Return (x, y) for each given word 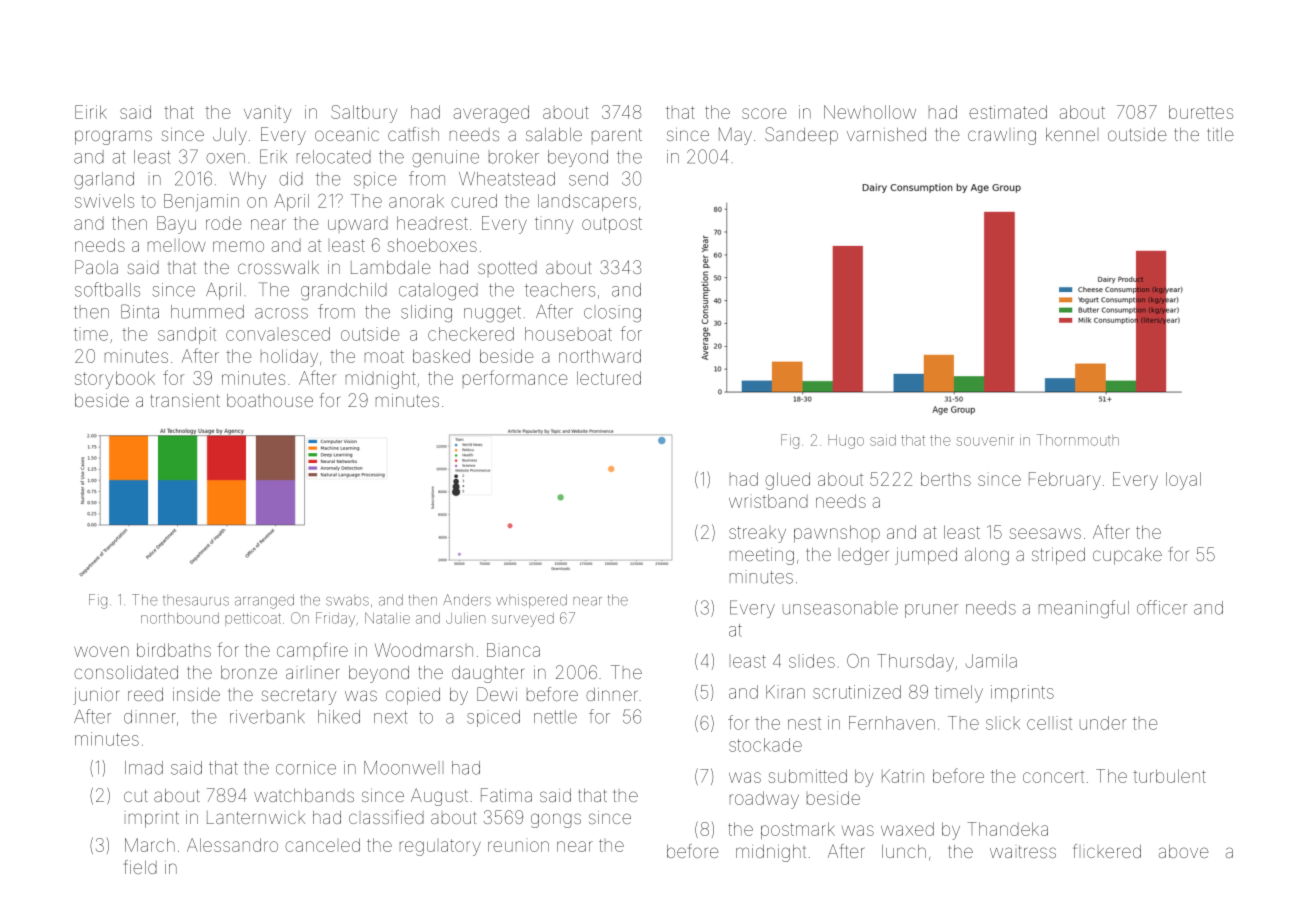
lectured (609, 378)
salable (554, 134)
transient (185, 400)
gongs (556, 820)
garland (104, 180)
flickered (1107, 851)
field (140, 867)
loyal (1183, 481)
